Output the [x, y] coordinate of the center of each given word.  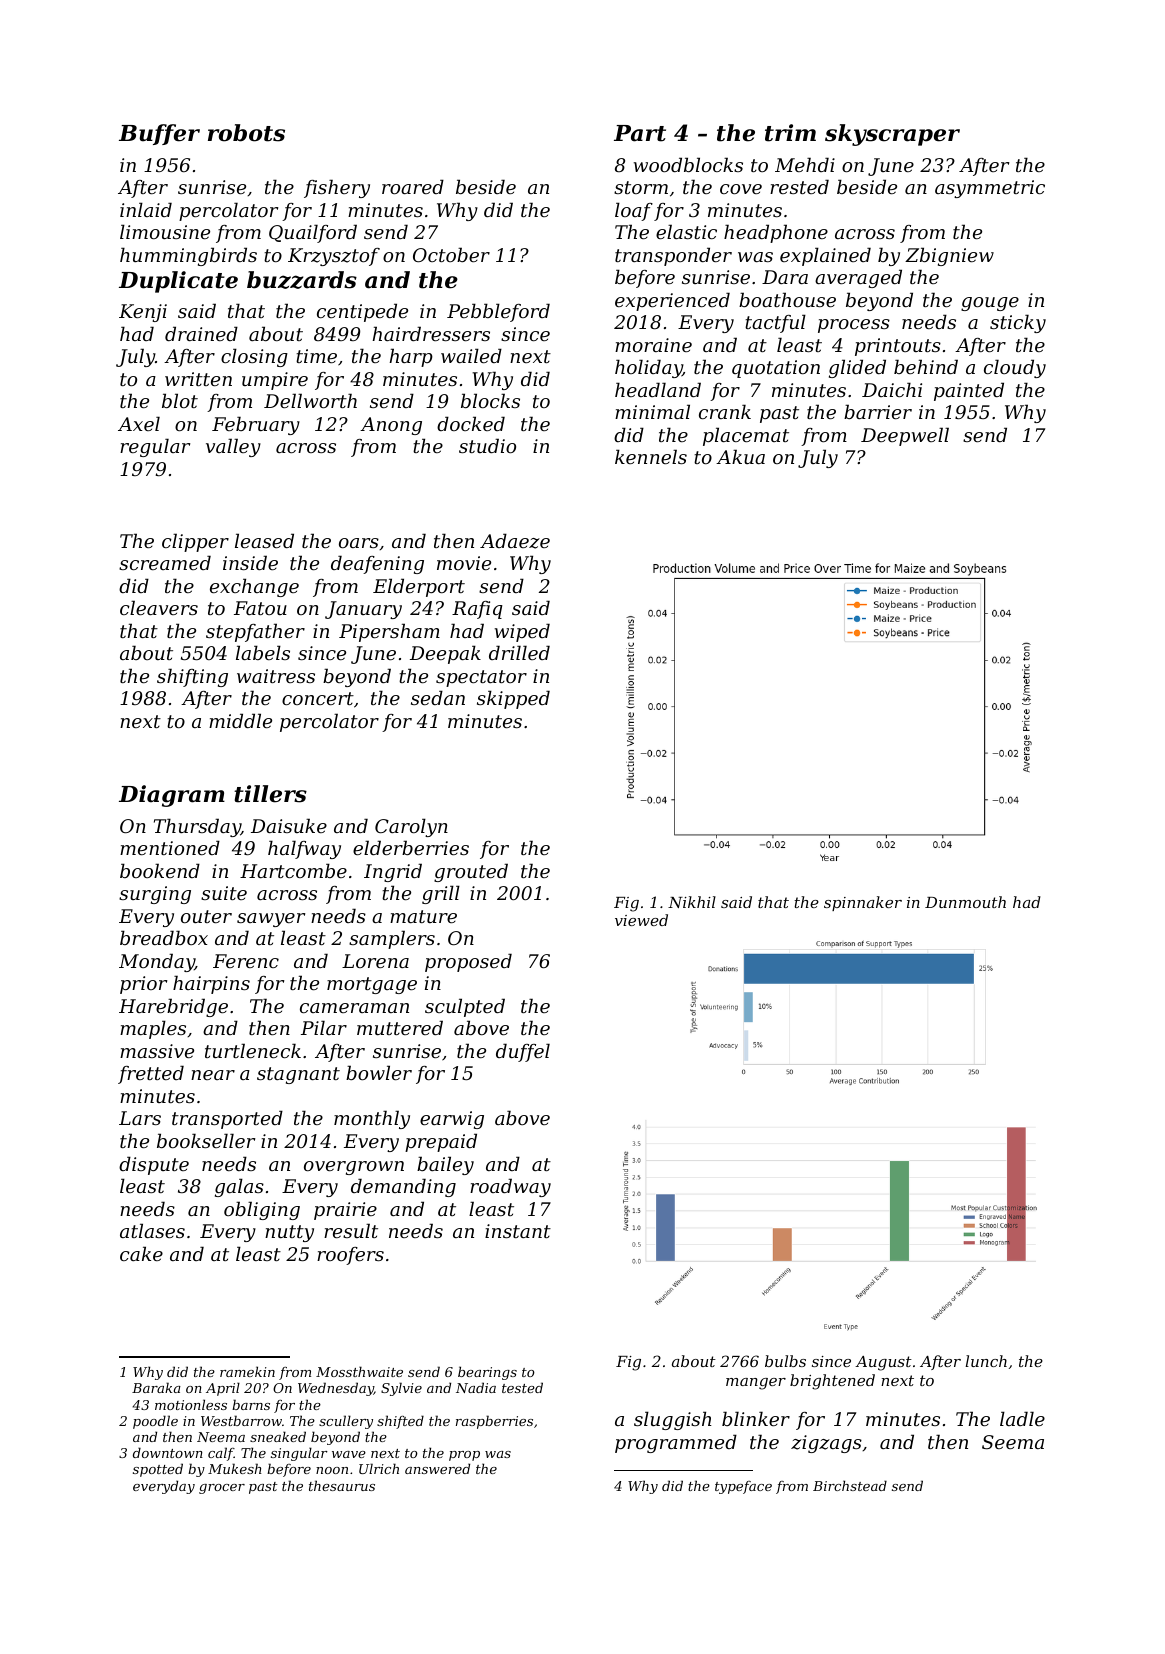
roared [413, 186]
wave [349, 1454]
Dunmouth [965, 902]
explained [825, 256]
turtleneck [253, 1050]
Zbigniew [949, 256]
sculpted [465, 1007]
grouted [471, 872]
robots [246, 133]
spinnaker [863, 903]
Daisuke [289, 825]
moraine [653, 345]
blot [180, 400]
